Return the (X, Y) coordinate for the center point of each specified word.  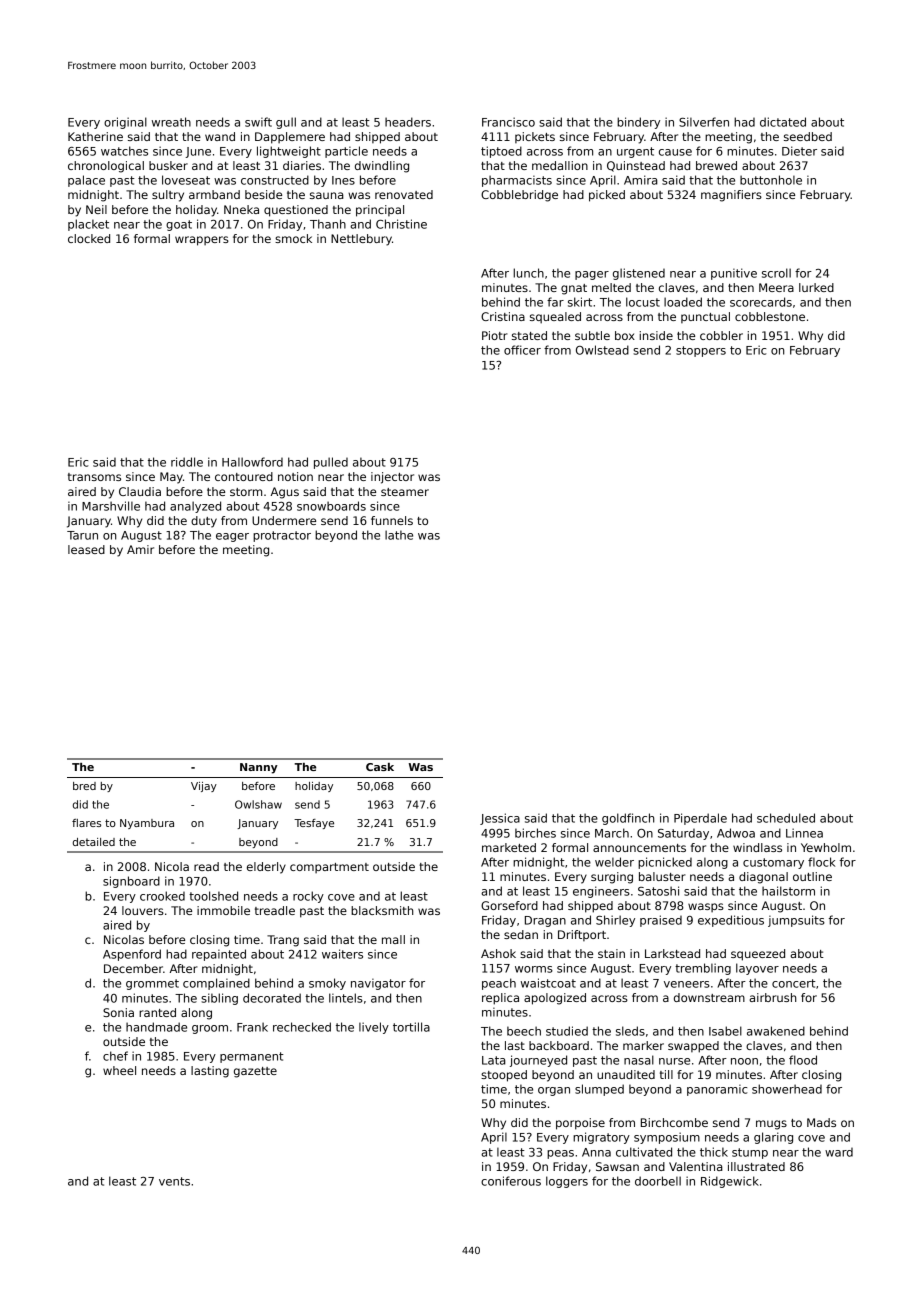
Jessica (500, 819)
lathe (399, 535)
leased (86, 549)
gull (286, 123)
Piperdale (700, 819)
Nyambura (147, 824)
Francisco (508, 122)
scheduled (786, 818)
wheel (119, 1070)
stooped (504, 1076)
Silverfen (704, 122)
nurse (674, 1061)
